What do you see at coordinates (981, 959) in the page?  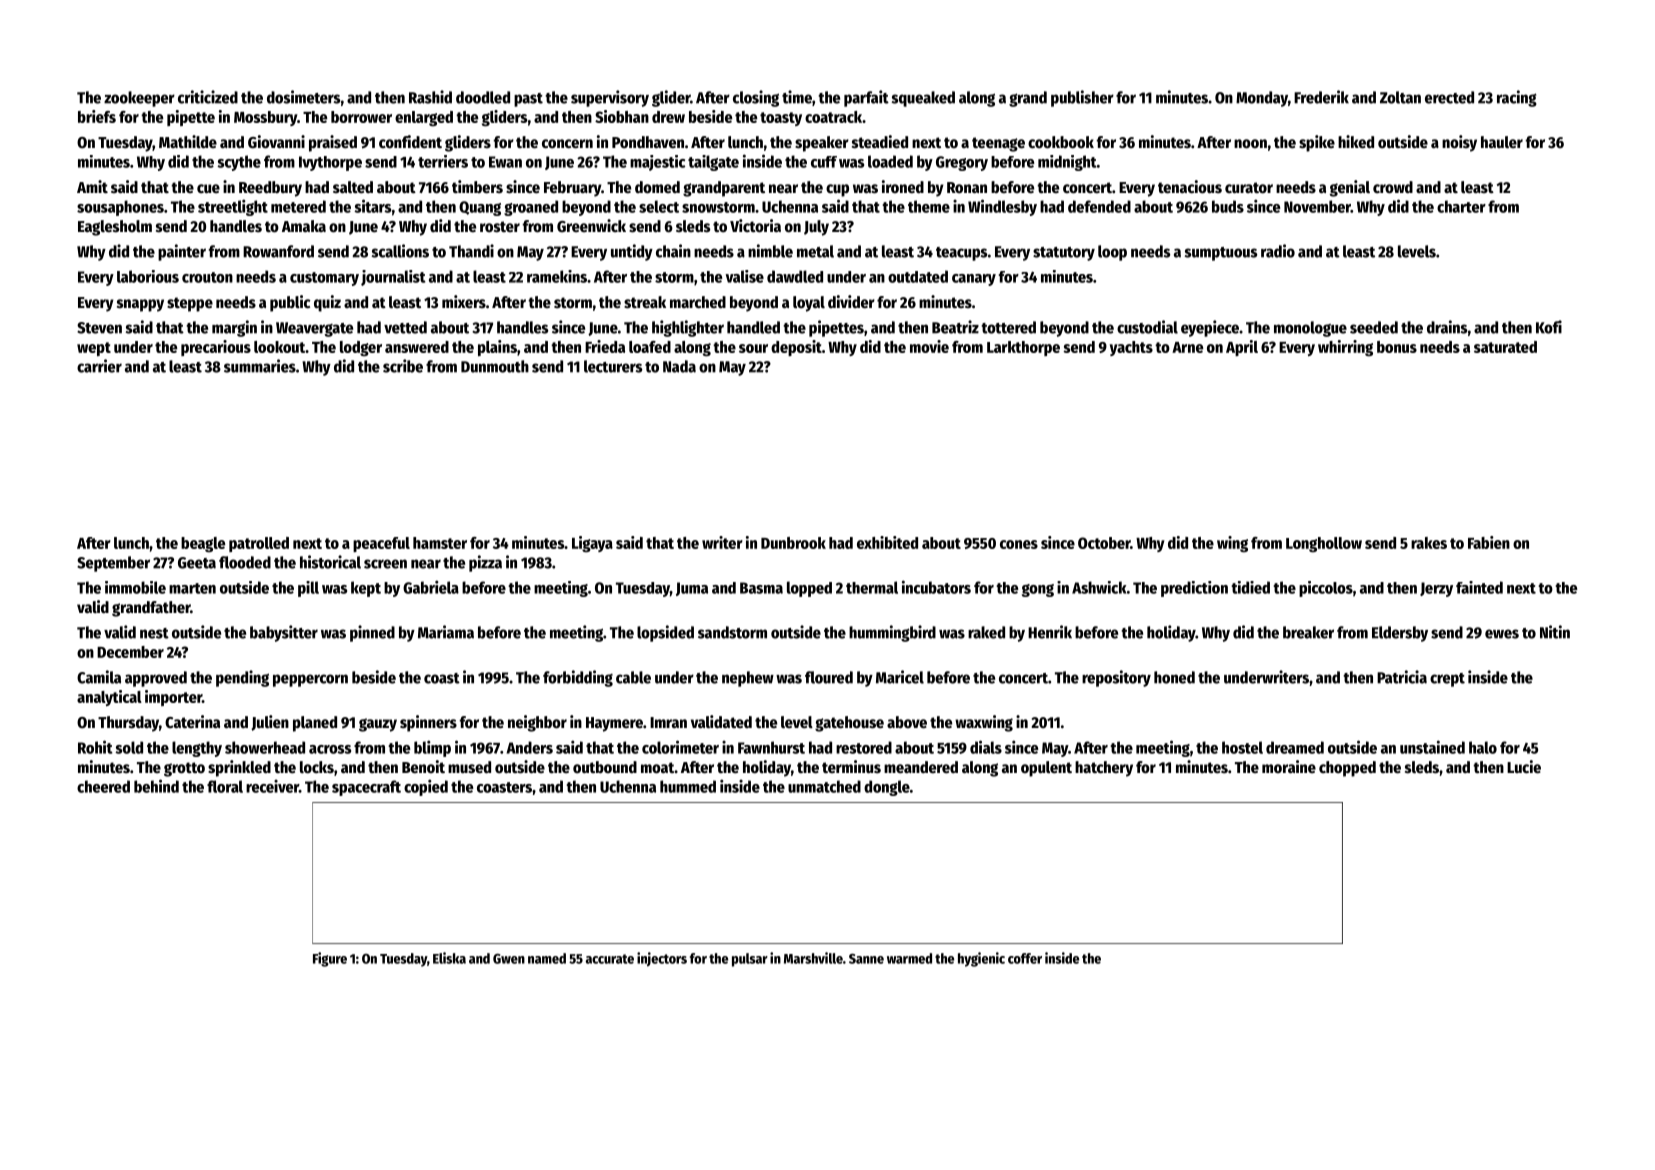 I see `hygienic` at bounding box center [981, 959].
